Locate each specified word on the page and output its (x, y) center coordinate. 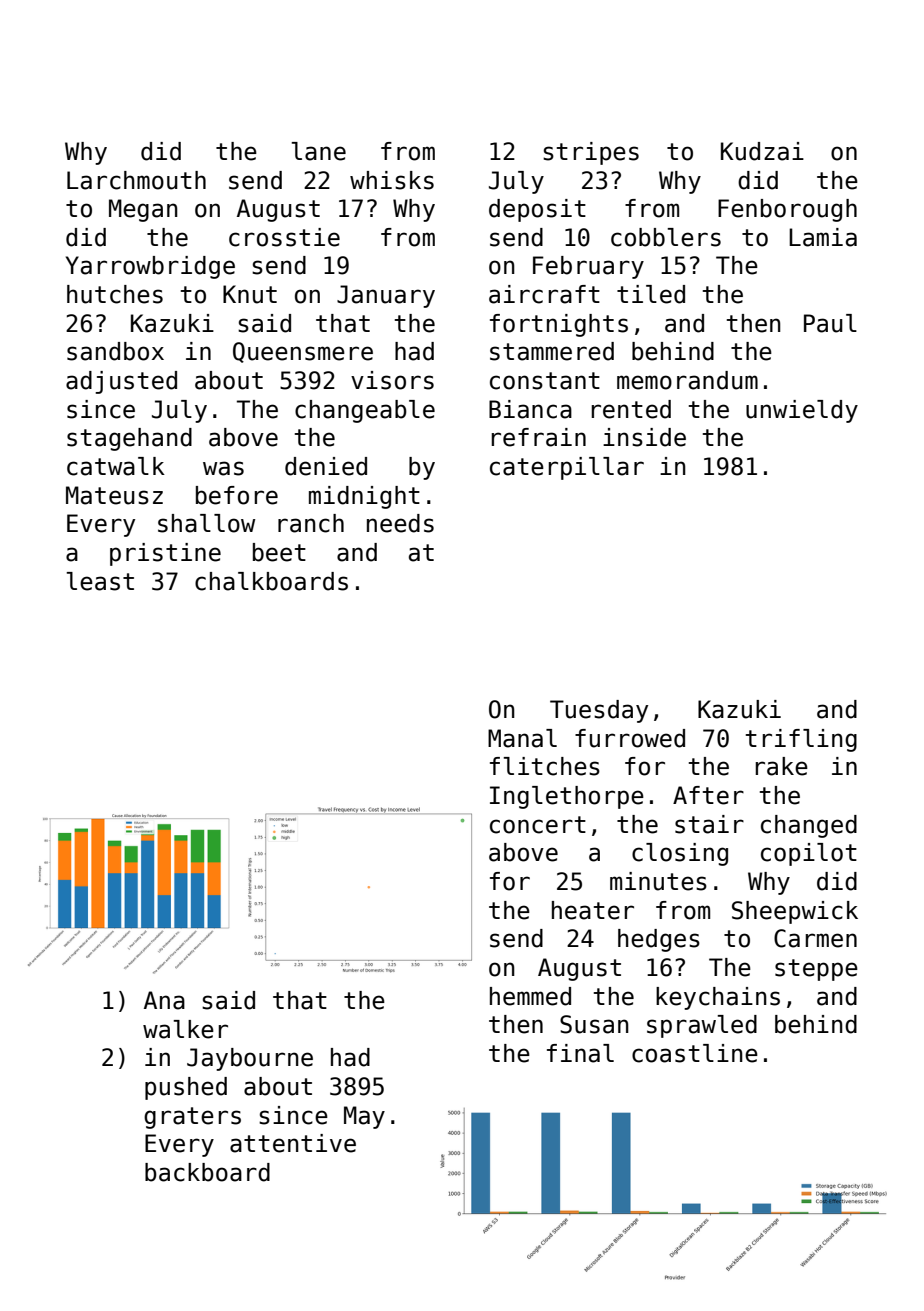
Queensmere (303, 352)
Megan (143, 210)
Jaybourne (250, 1059)
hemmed (530, 996)
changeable (365, 411)
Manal (522, 738)
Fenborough (787, 210)
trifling (801, 740)
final (580, 1053)
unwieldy (802, 411)
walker (185, 1029)
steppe (816, 970)
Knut (250, 294)
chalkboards (271, 581)
